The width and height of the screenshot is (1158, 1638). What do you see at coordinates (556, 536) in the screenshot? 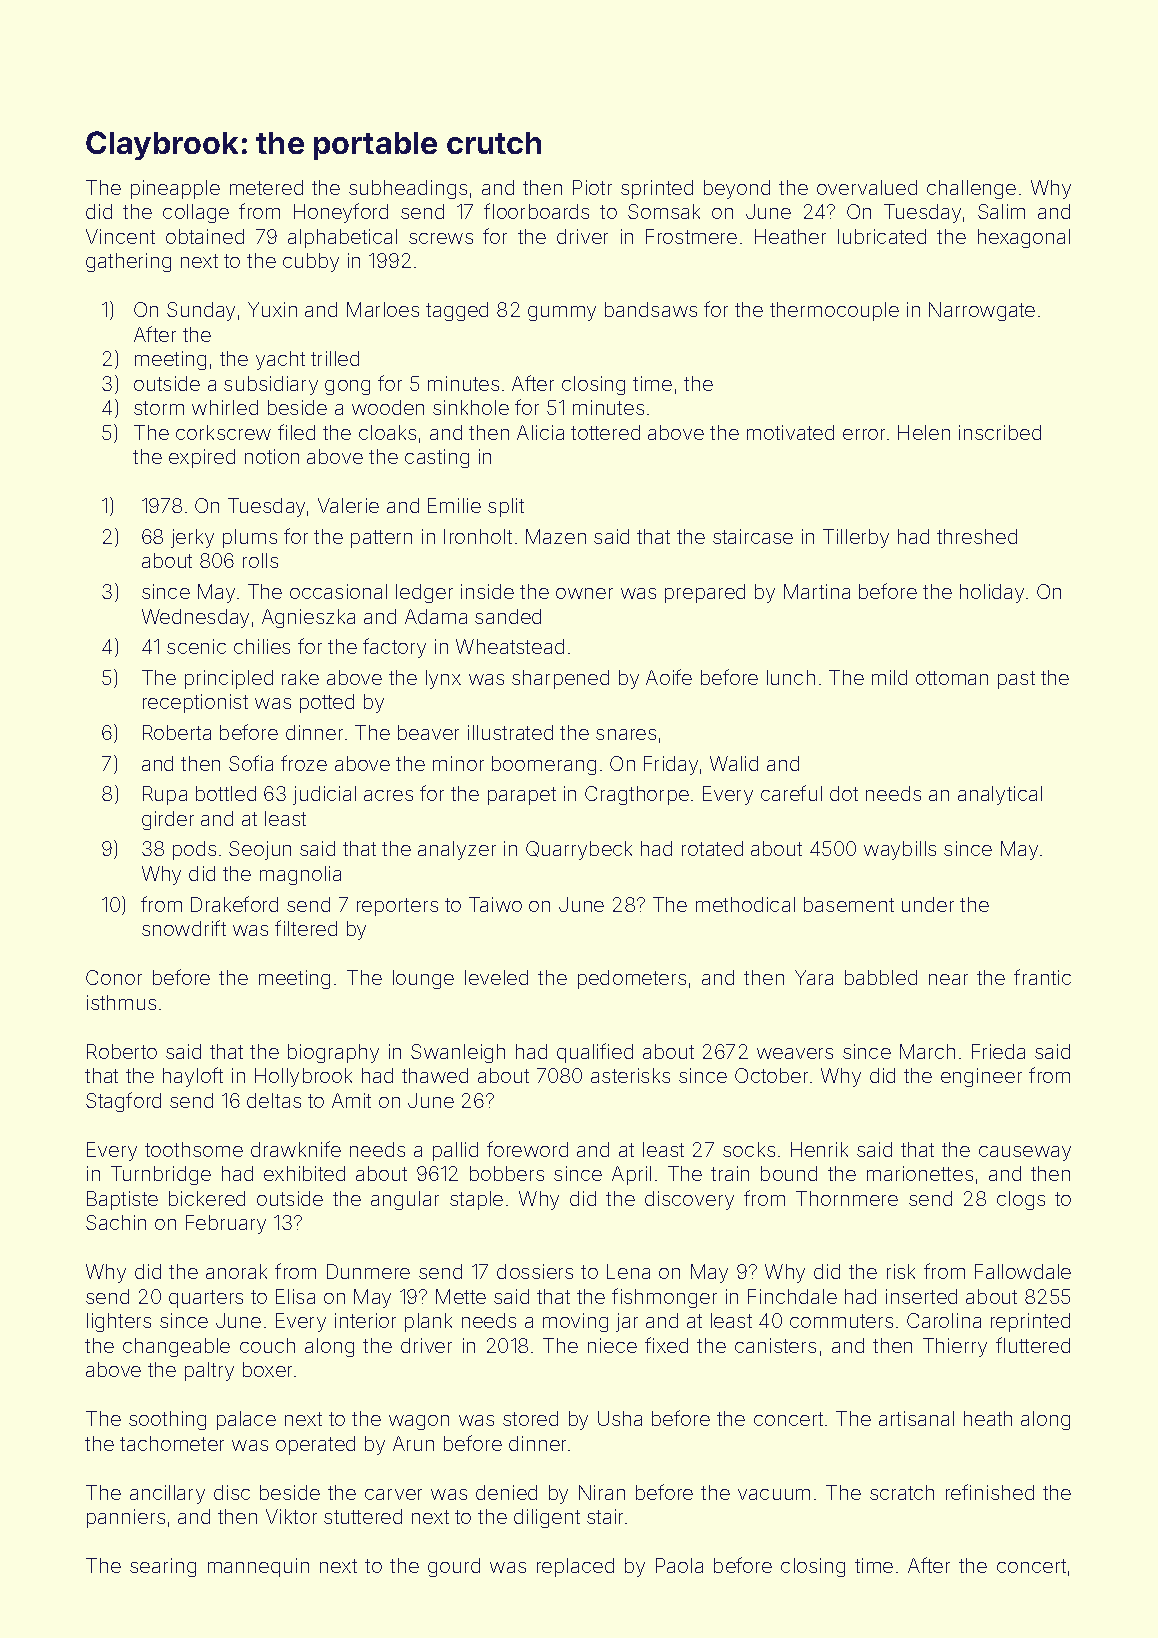
I see `Mazen` at bounding box center [556, 536].
